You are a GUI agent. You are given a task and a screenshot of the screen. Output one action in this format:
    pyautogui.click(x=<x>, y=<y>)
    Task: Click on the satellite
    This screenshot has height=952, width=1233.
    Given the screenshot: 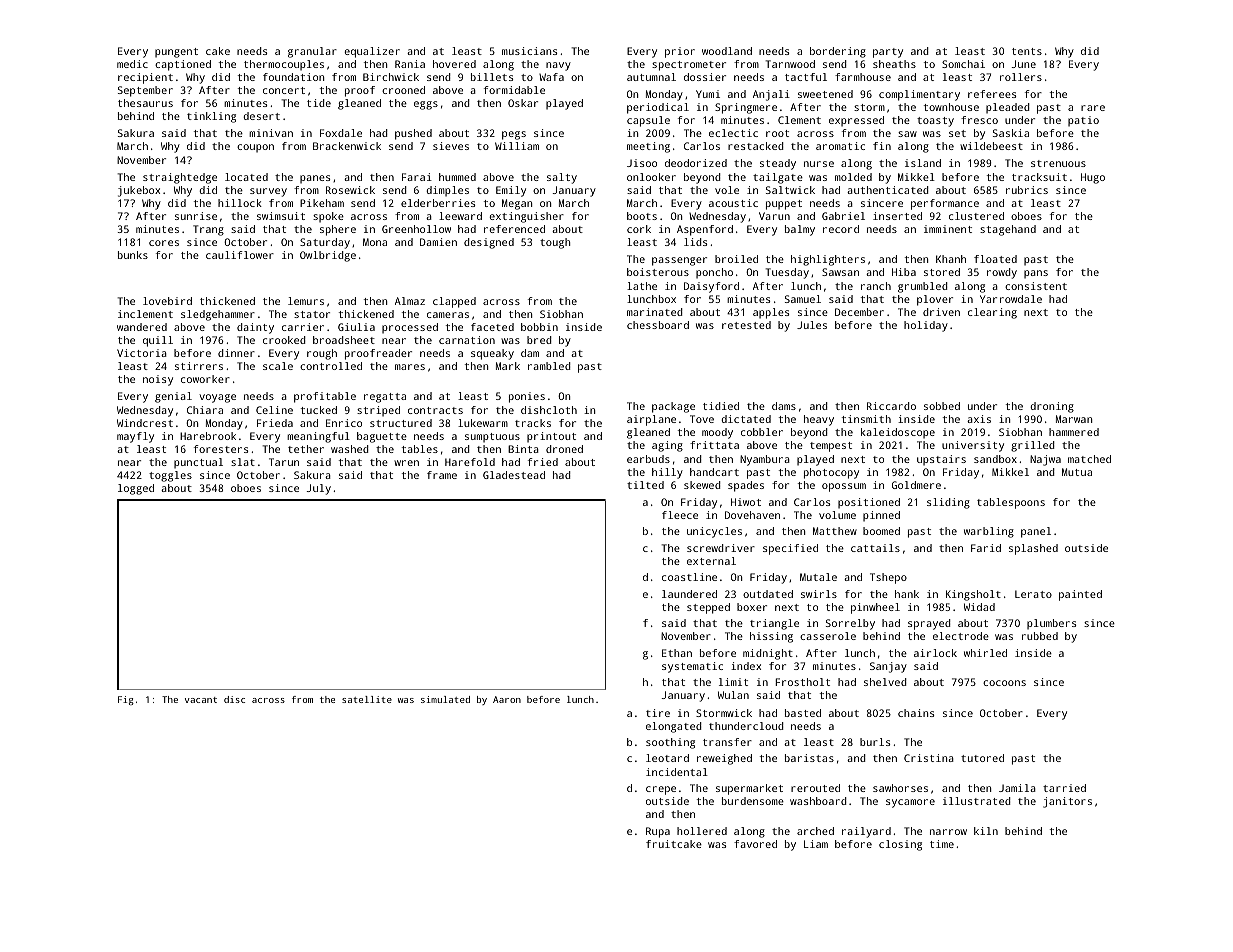 What is the action you would take?
    pyautogui.click(x=367, y=699)
